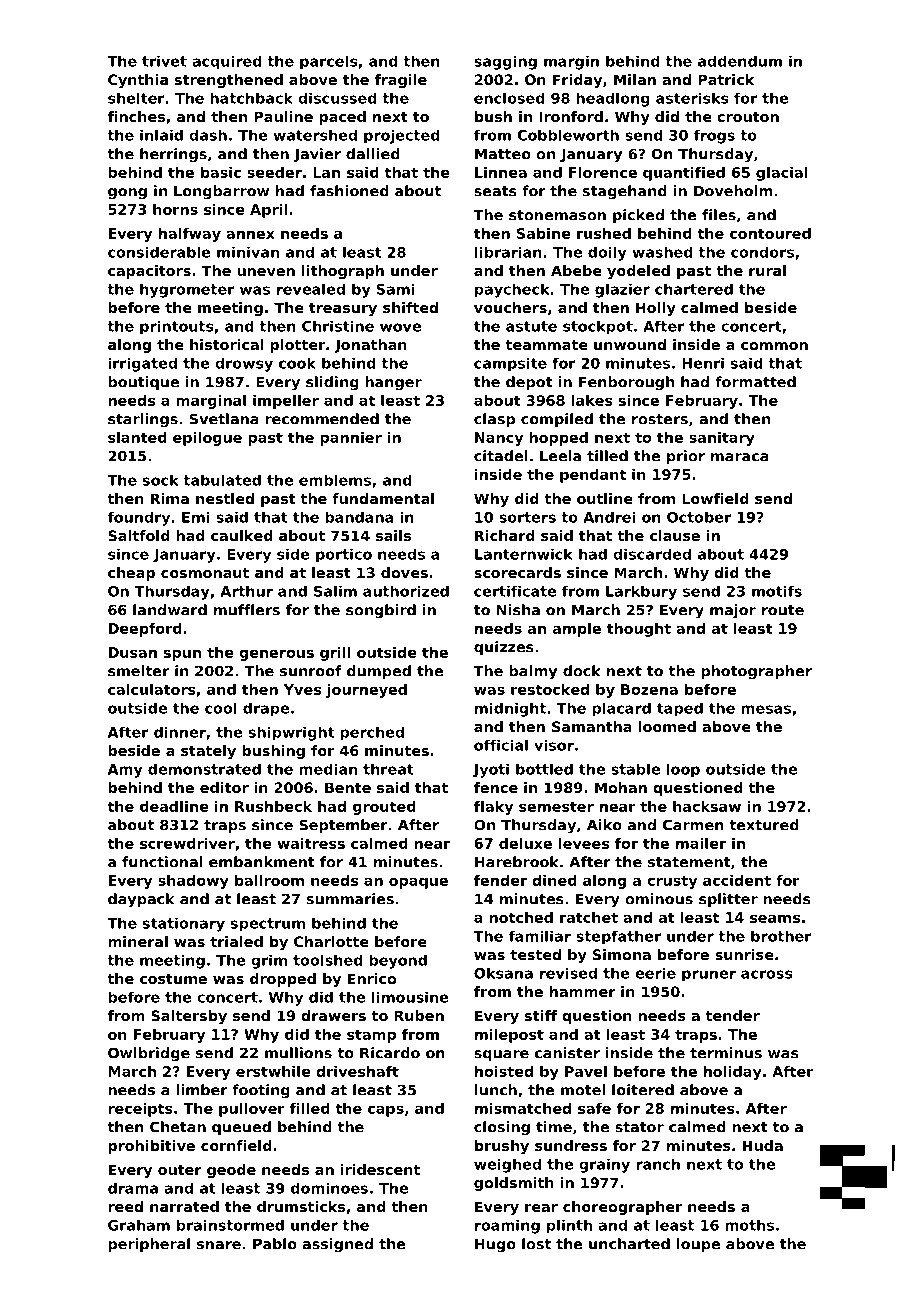 Image resolution: width=924 pixels, height=1314 pixels. I want to click on boutique, so click(143, 383).
